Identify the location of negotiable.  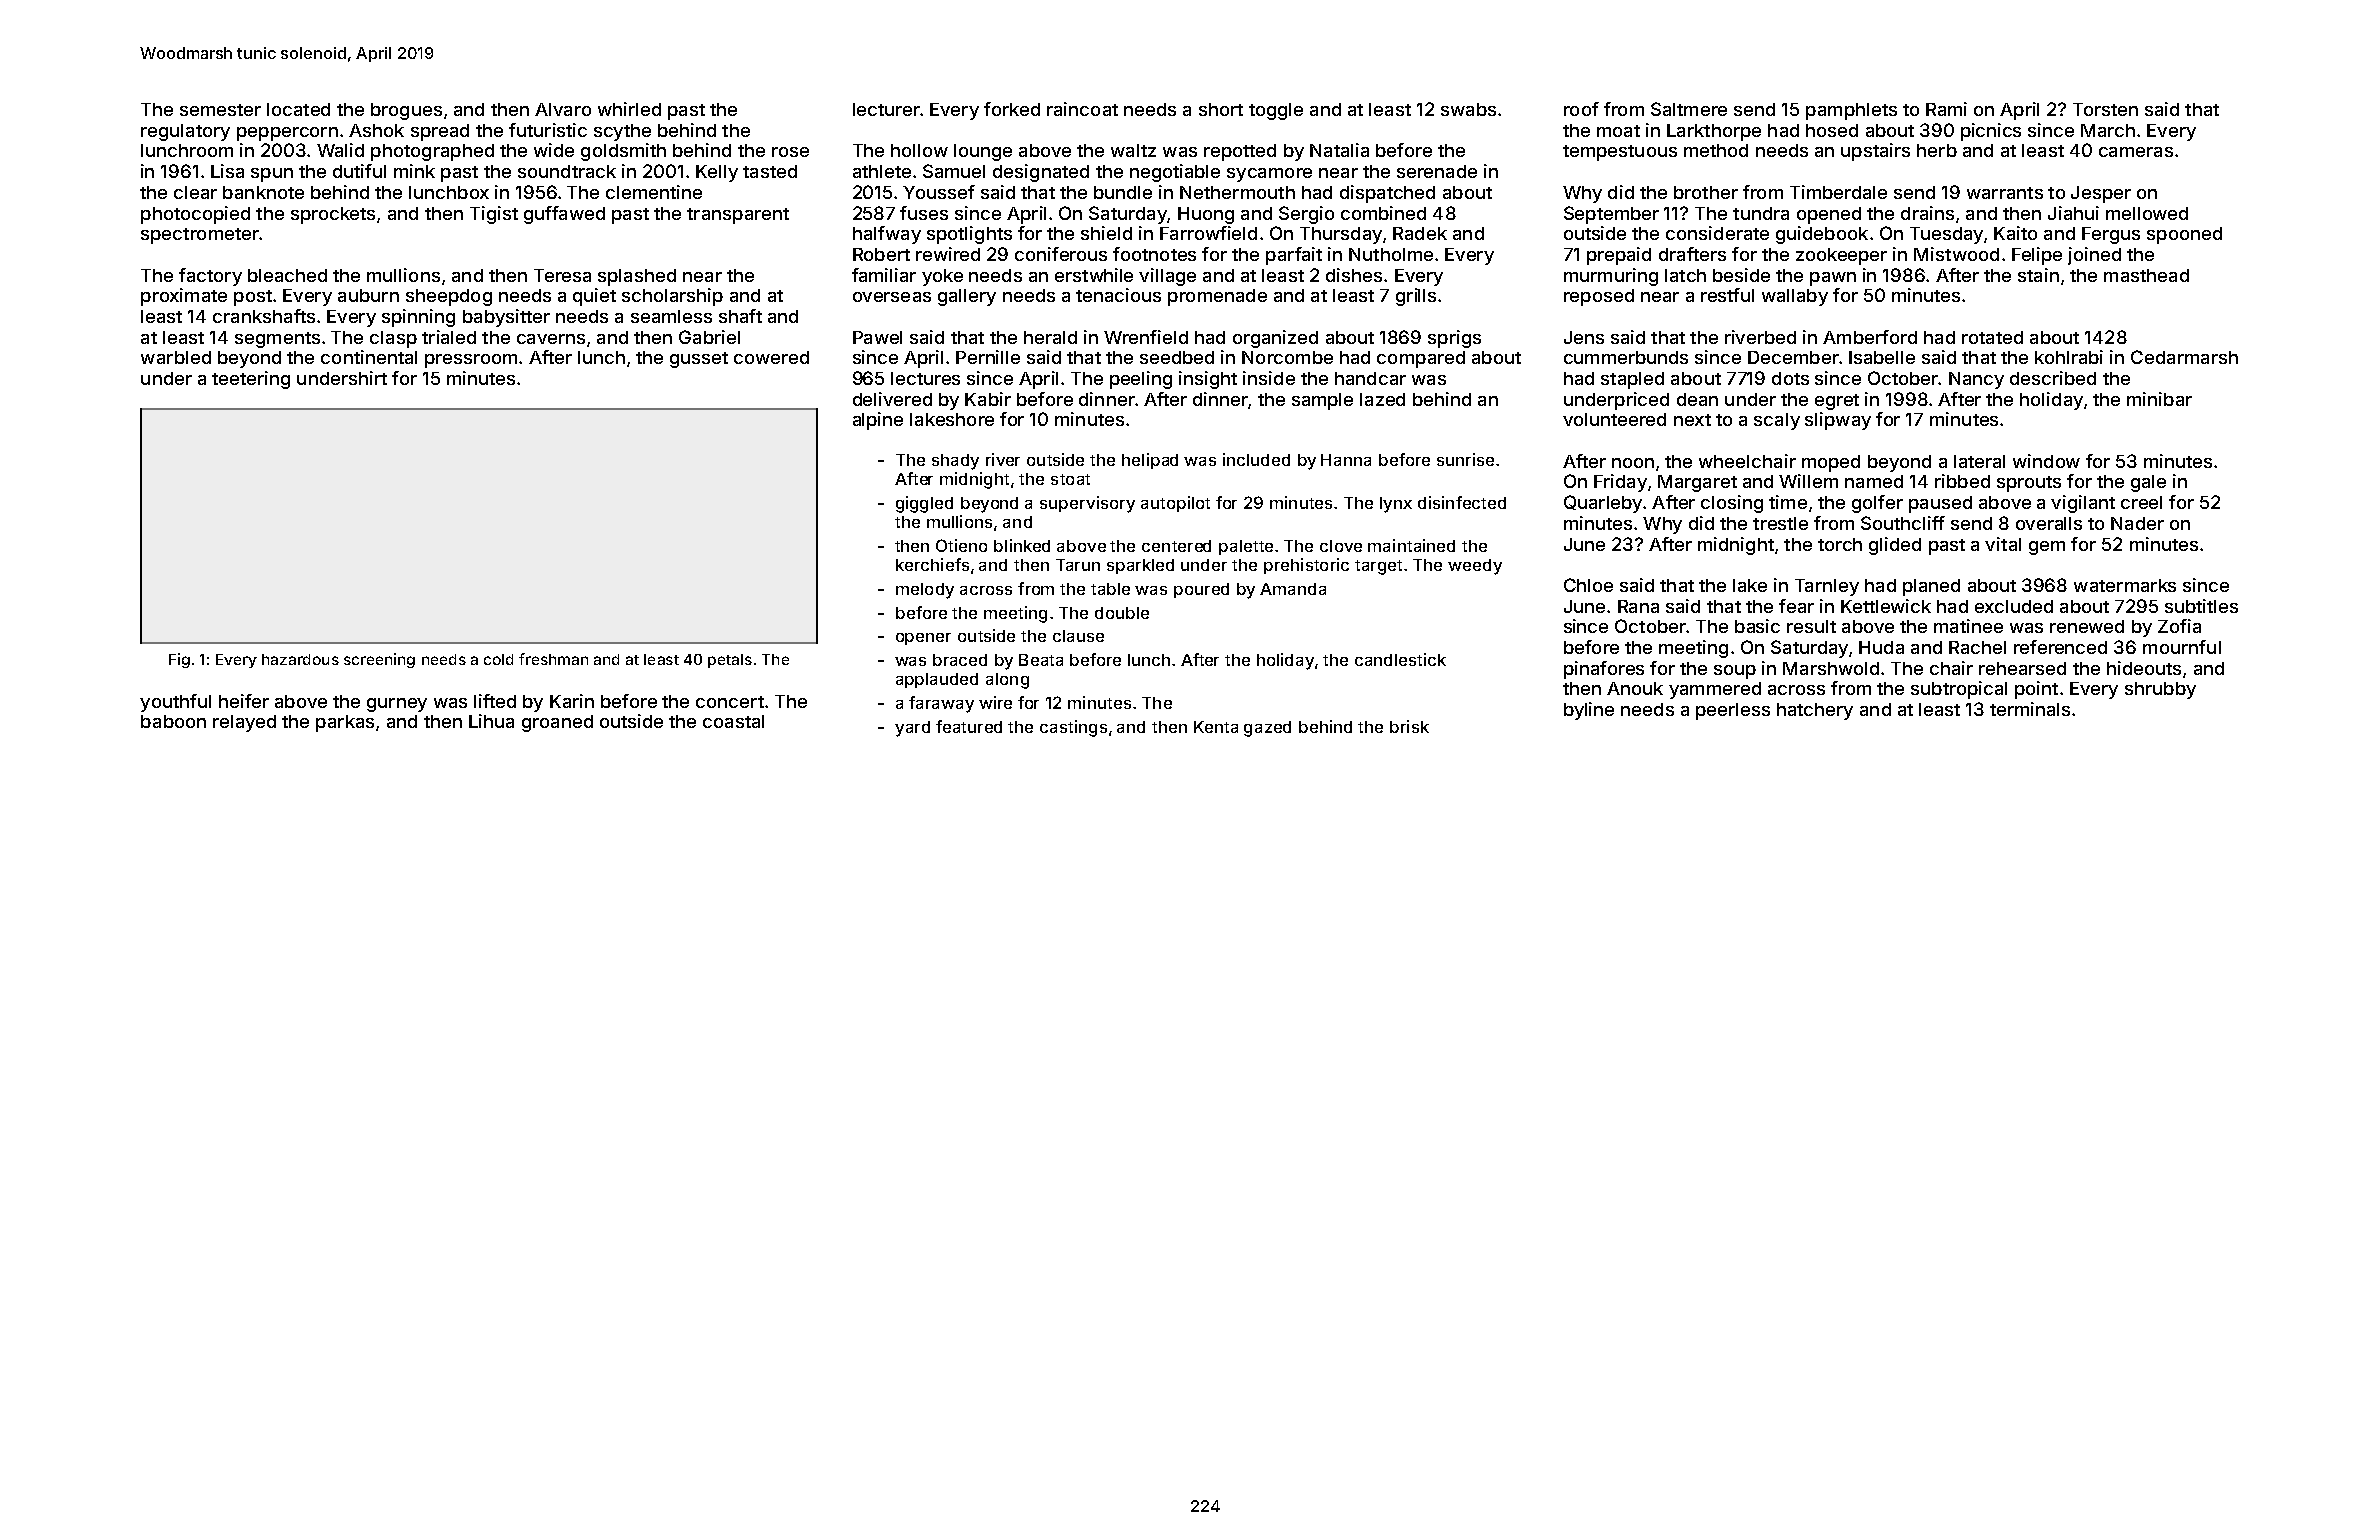
(1175, 173).
